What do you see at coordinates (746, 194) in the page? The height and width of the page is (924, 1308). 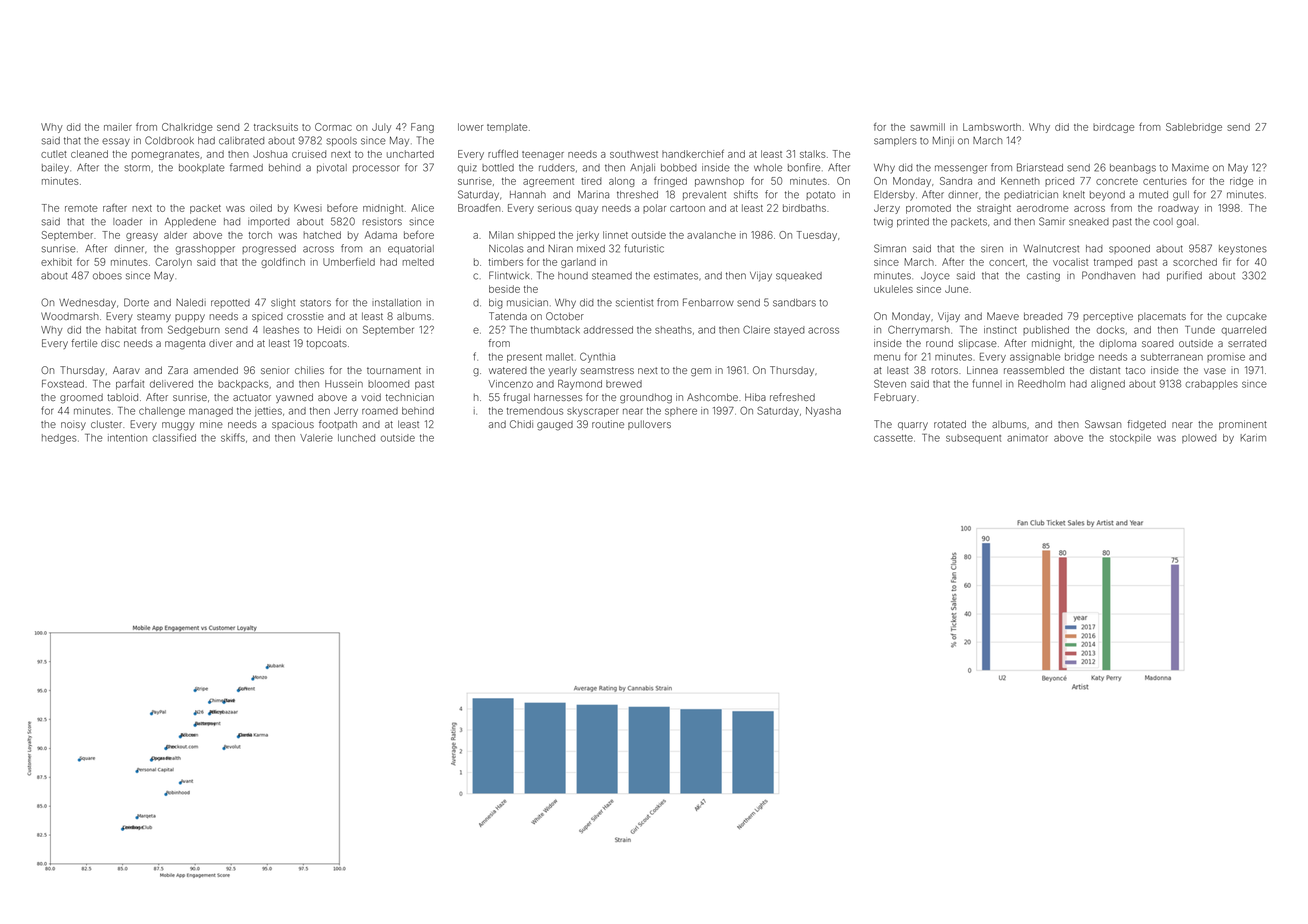 I see `shifts` at bounding box center [746, 194].
